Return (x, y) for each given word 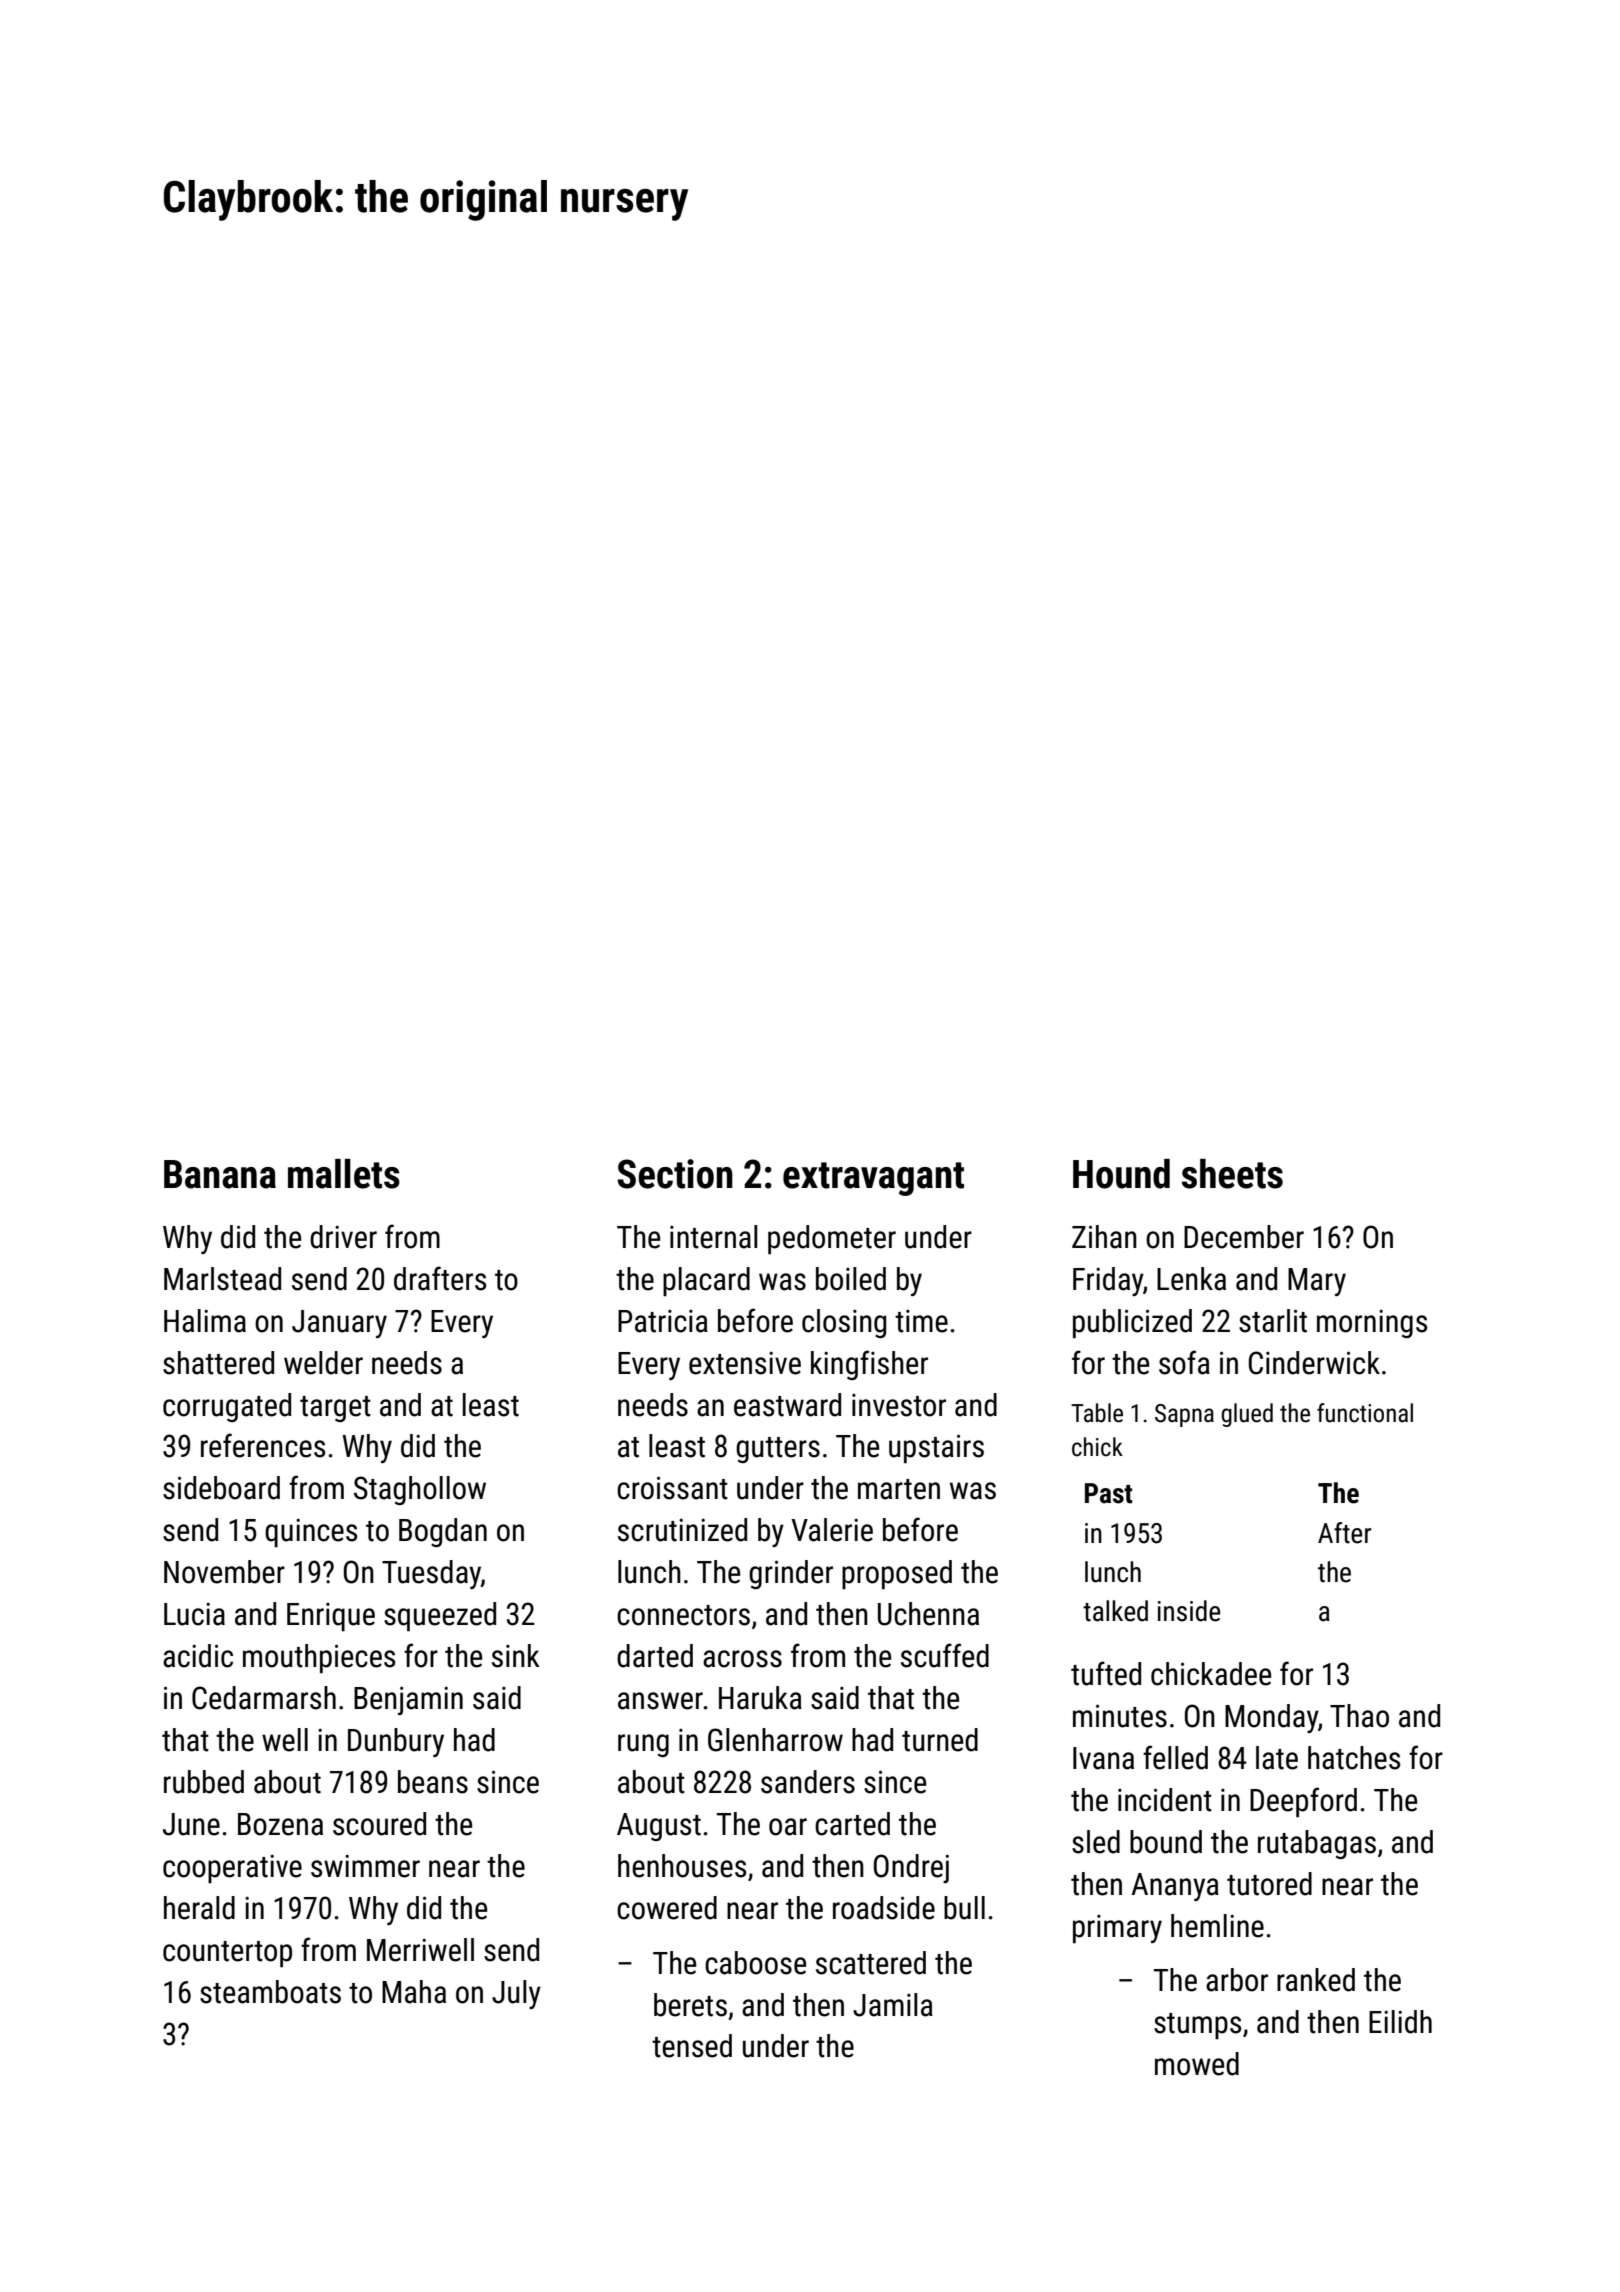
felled (1175, 1757)
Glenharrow (775, 1740)
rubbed (204, 1782)
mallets (344, 1174)
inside (1189, 1611)
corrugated (227, 1407)
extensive (745, 1363)
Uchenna (928, 1614)
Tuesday (431, 1574)
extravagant (873, 1179)
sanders (808, 1782)
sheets (1232, 1174)
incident (1165, 1800)
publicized (1132, 1323)
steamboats (270, 1992)
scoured (379, 1824)
